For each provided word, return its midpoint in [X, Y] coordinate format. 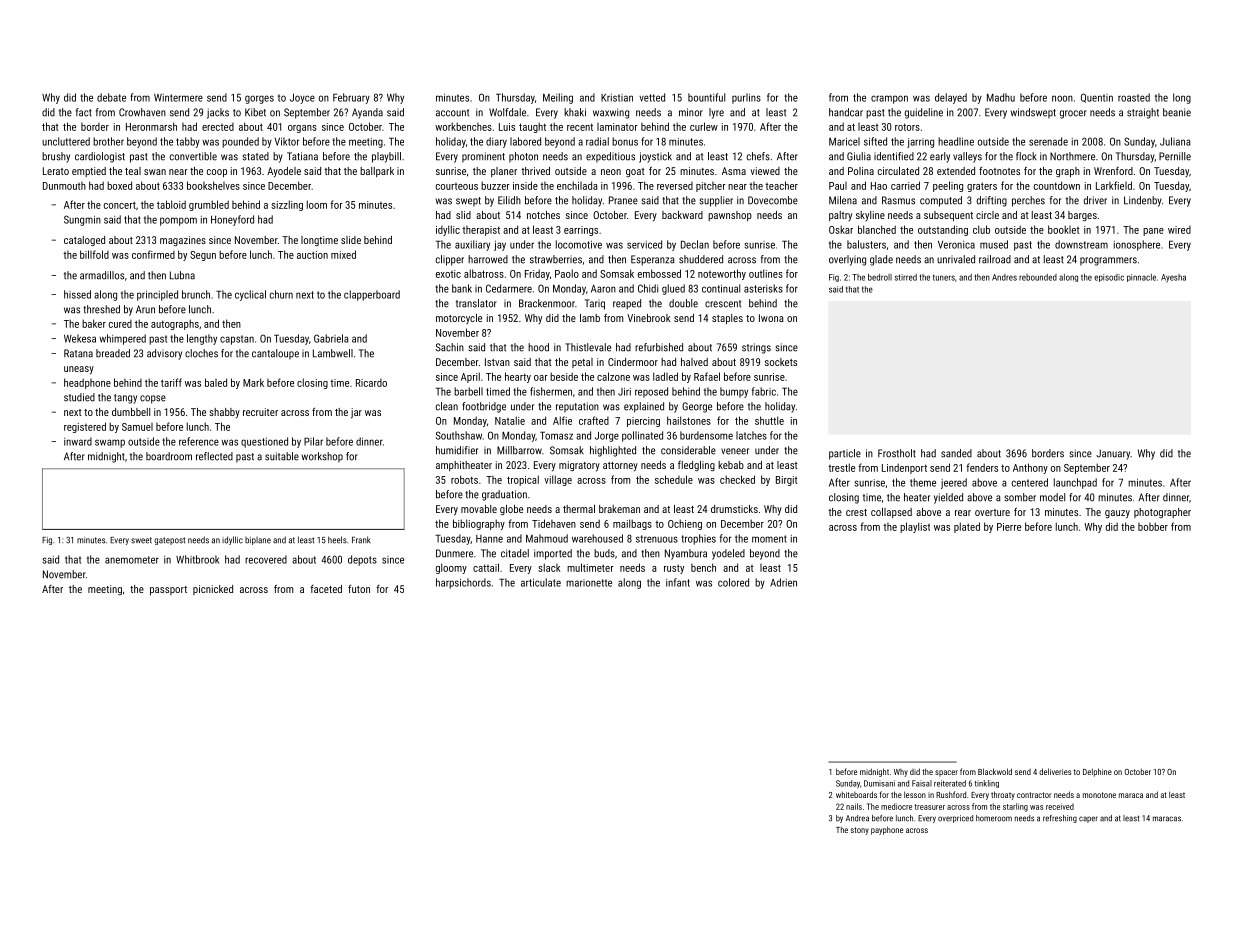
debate [111, 97]
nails [854, 806]
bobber [1153, 526]
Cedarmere [509, 288]
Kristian [617, 98]
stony [860, 831]
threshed [101, 309]
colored [733, 582]
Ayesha [1173, 278]
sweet [141, 540]
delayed [951, 98]
